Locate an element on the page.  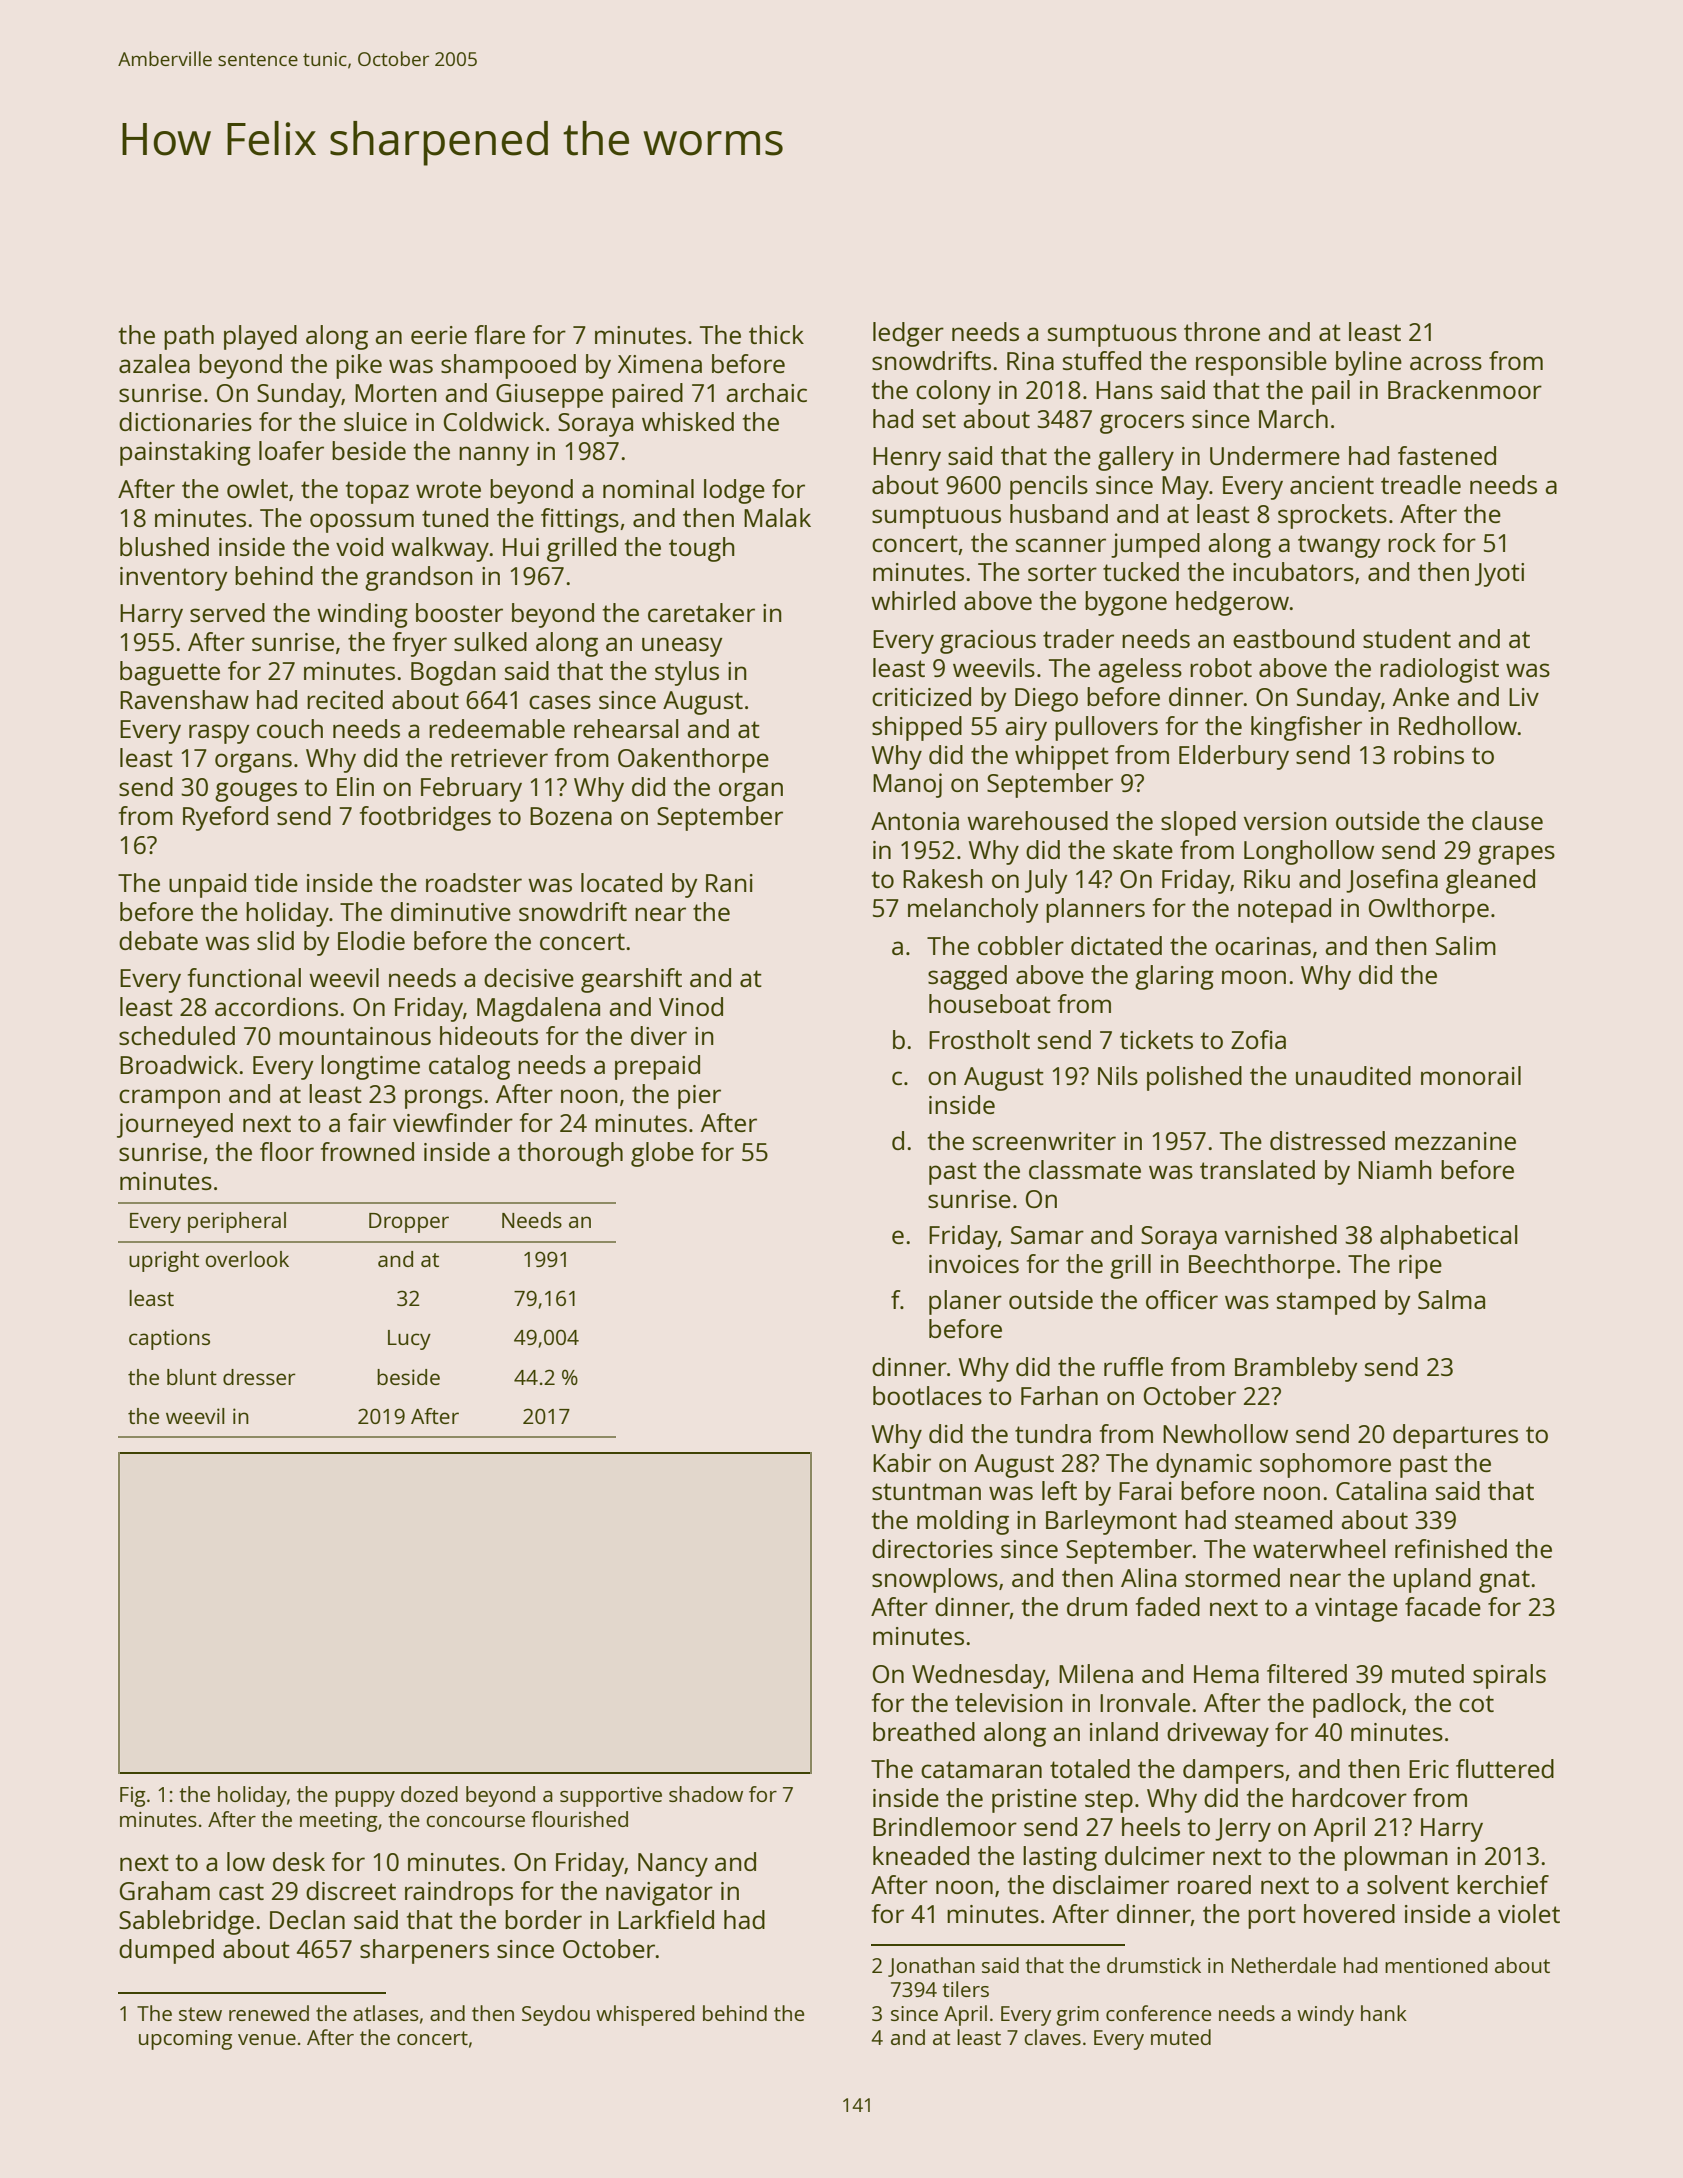
opossum is located at coordinates (362, 523).
